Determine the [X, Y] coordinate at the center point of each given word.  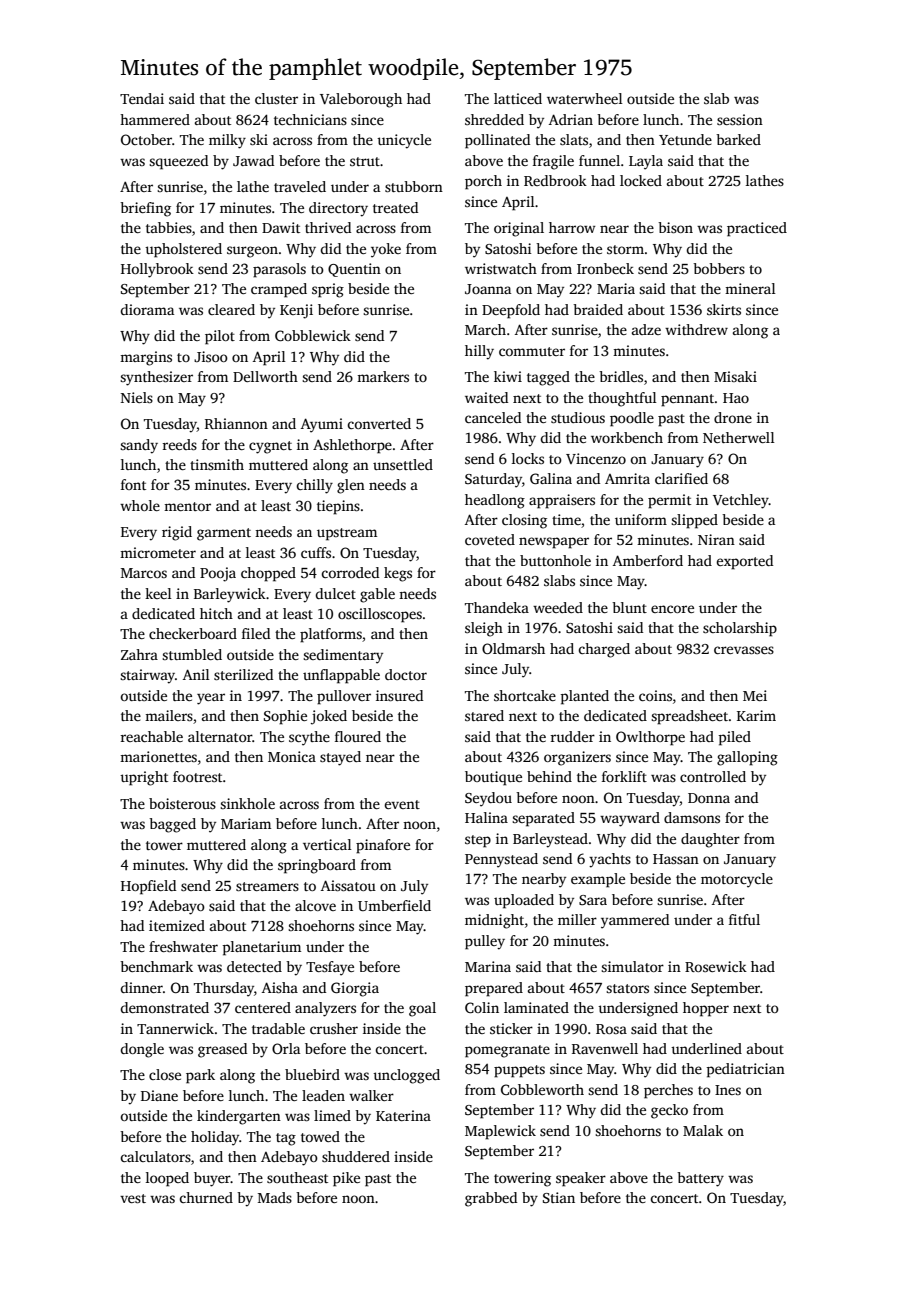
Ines [728, 1090]
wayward [630, 819]
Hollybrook [157, 270]
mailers [169, 715]
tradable [278, 1028]
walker [371, 1095]
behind [549, 776]
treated [395, 207]
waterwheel [585, 98]
